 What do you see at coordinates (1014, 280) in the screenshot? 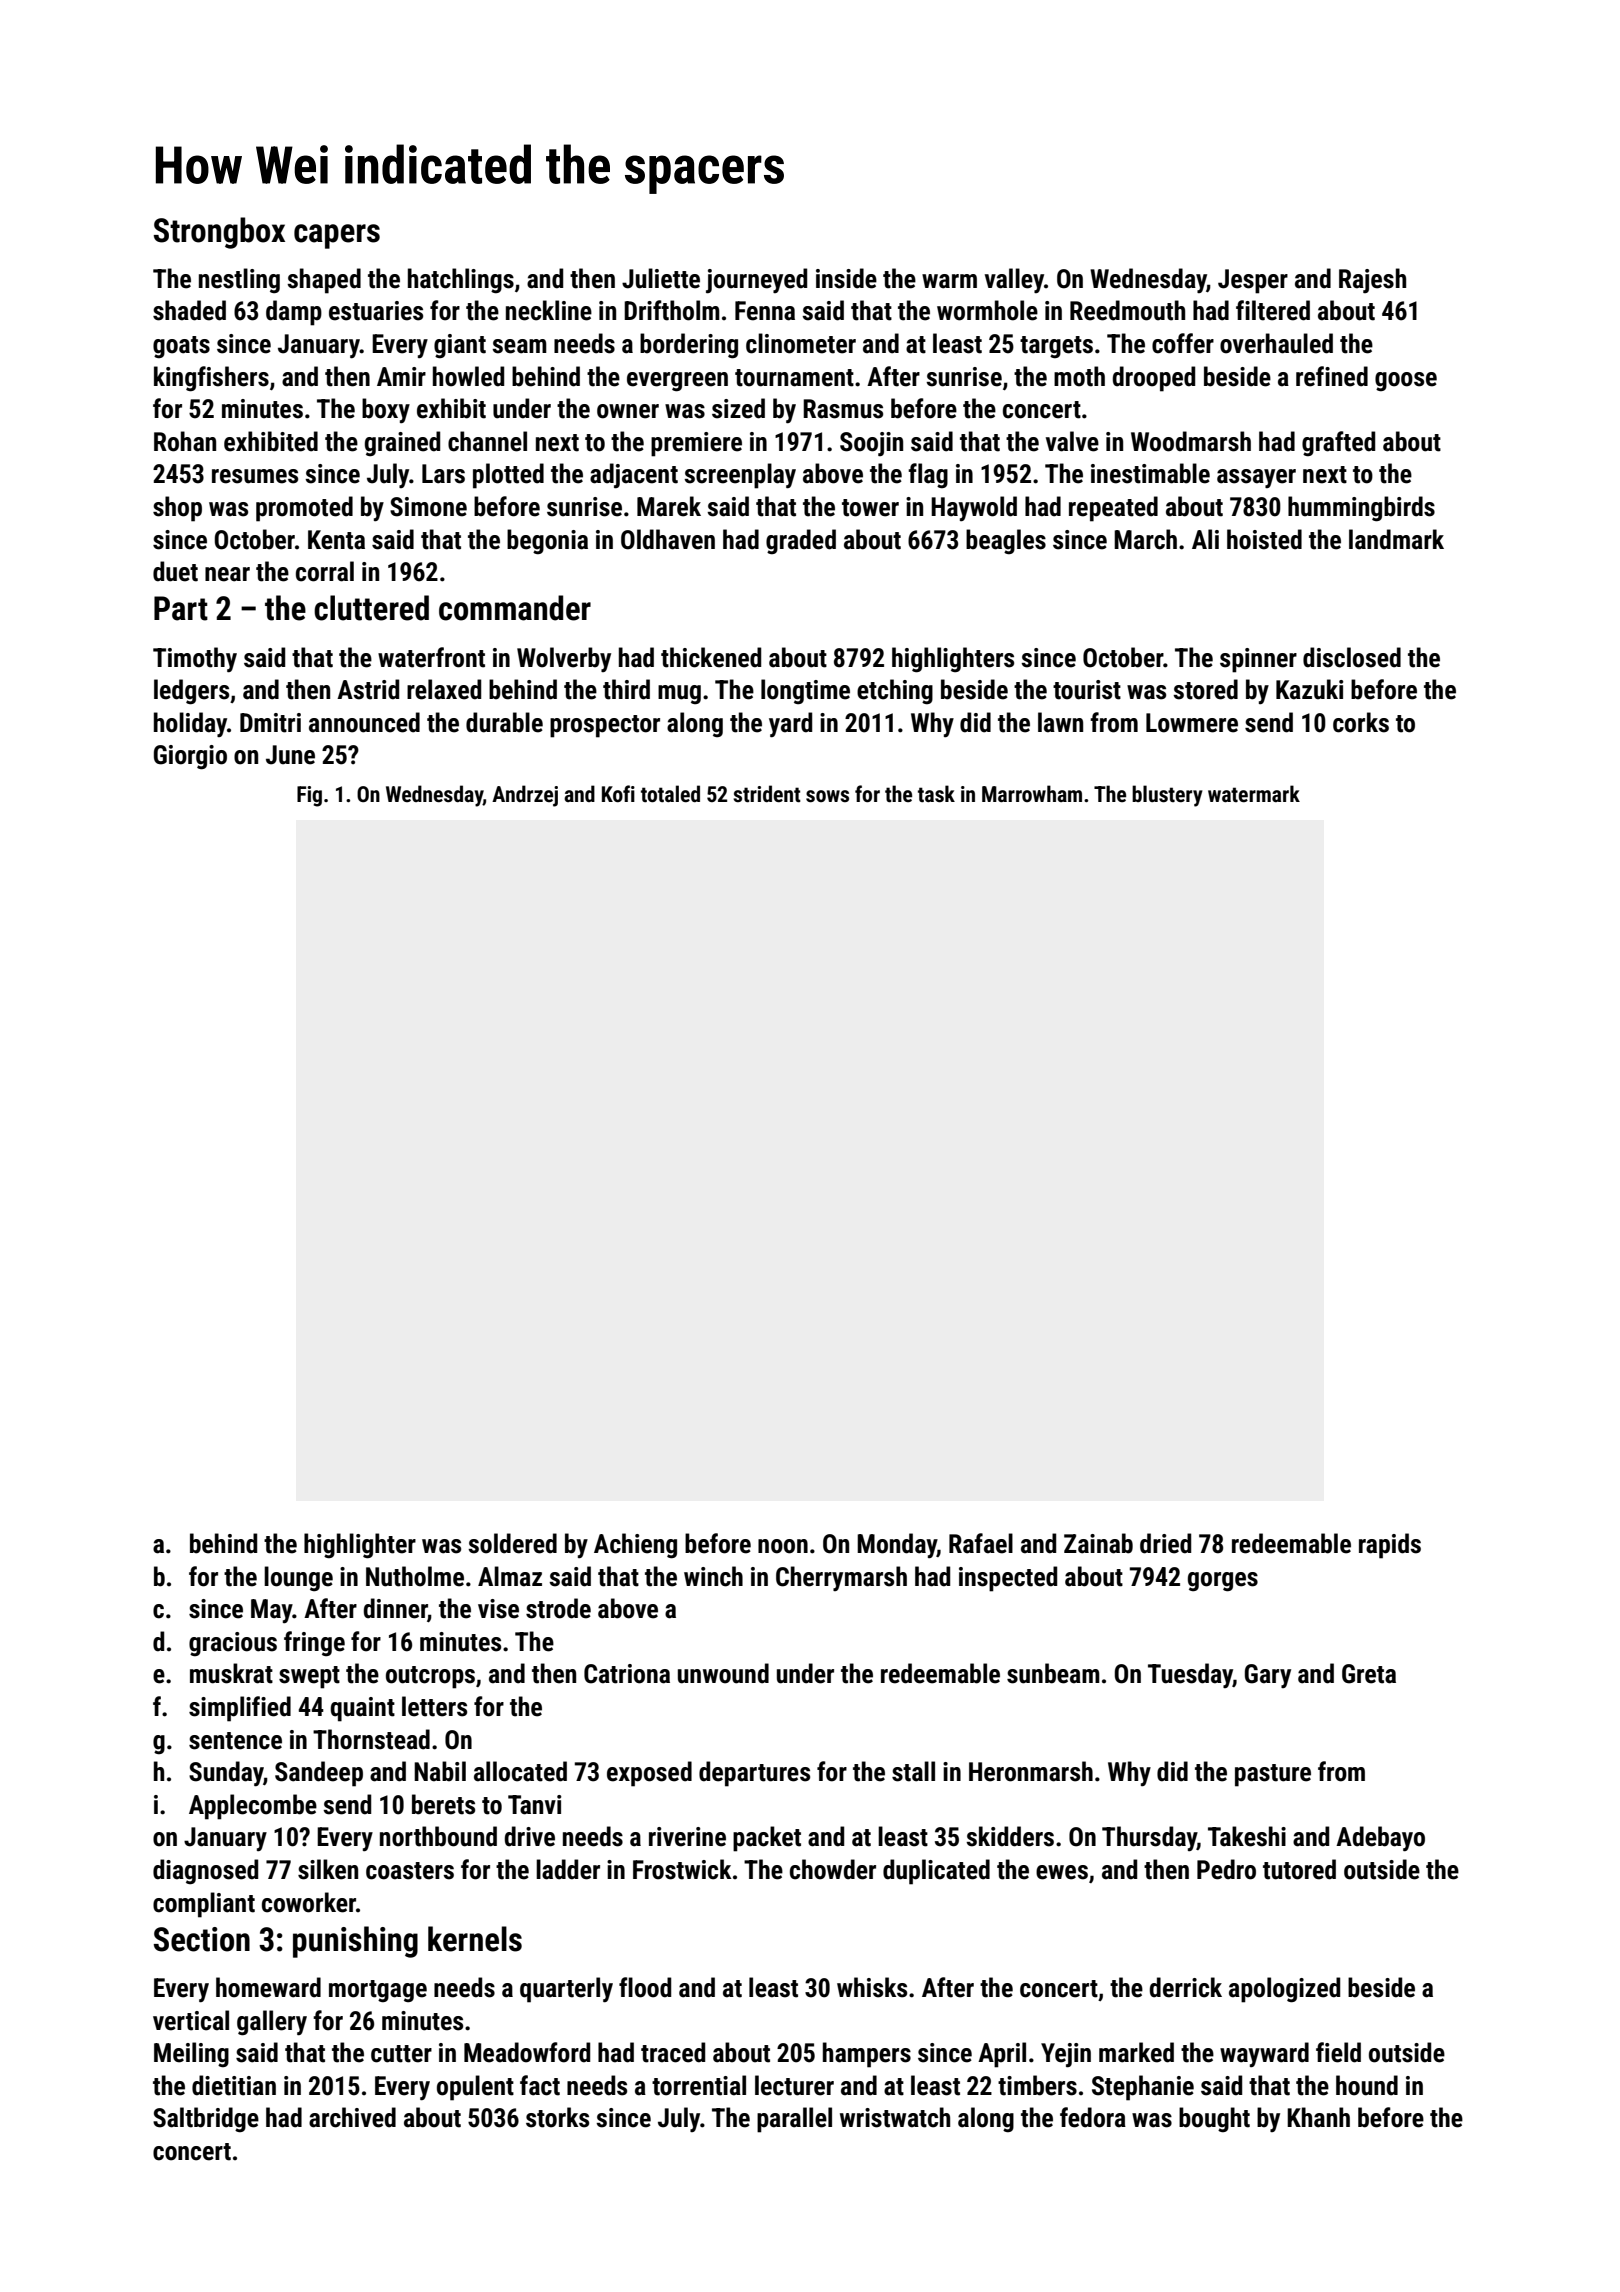
I see `valley` at bounding box center [1014, 280].
